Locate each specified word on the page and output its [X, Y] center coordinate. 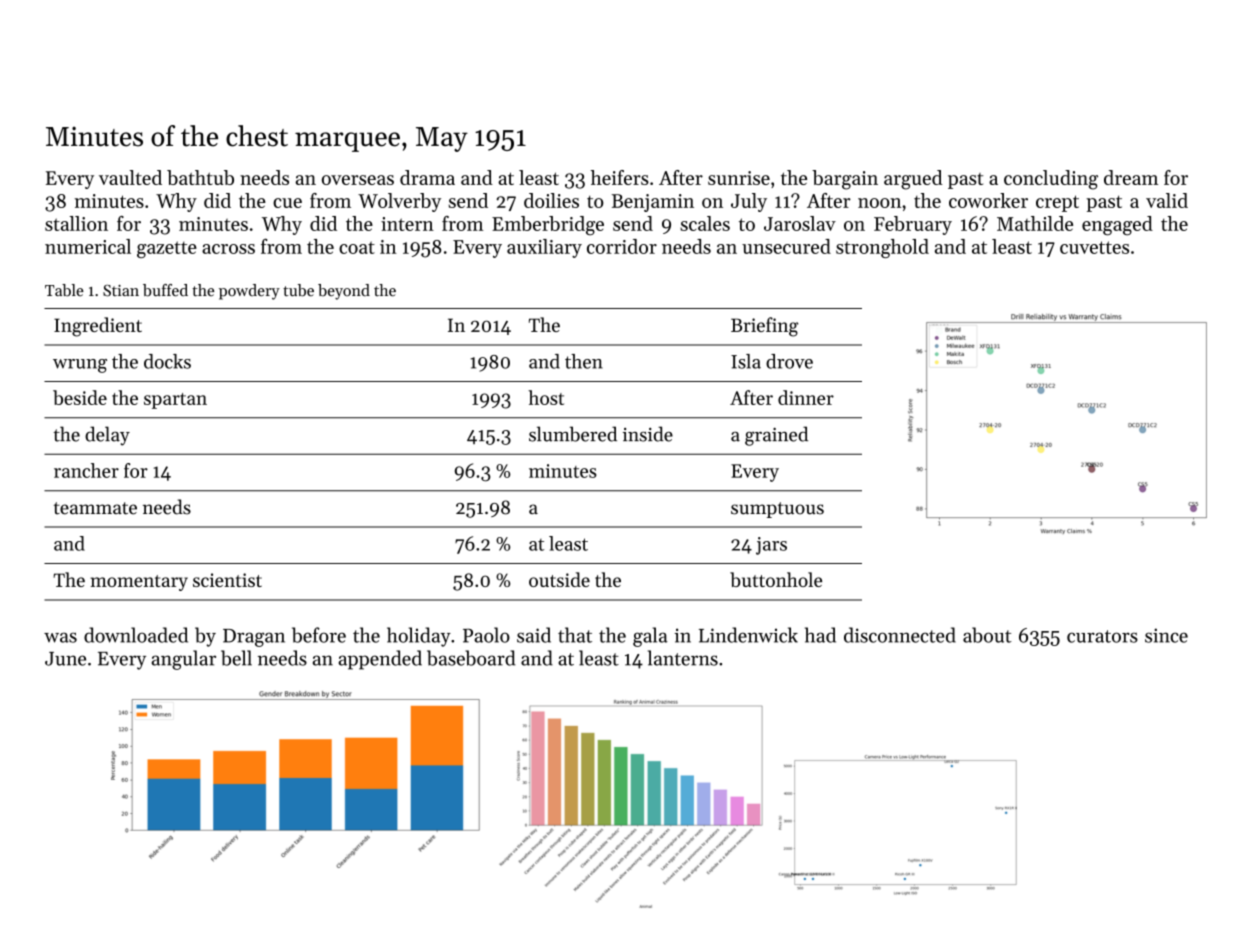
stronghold [882, 248]
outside [559, 579]
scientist [227, 580]
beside [80, 397]
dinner [806, 397]
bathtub [200, 177]
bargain [845, 180]
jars [771, 546]
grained [776, 436]
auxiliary [544, 248]
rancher [86, 470]
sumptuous [777, 510]
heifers [620, 177]
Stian [121, 291]
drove [789, 361]
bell [236, 658]
